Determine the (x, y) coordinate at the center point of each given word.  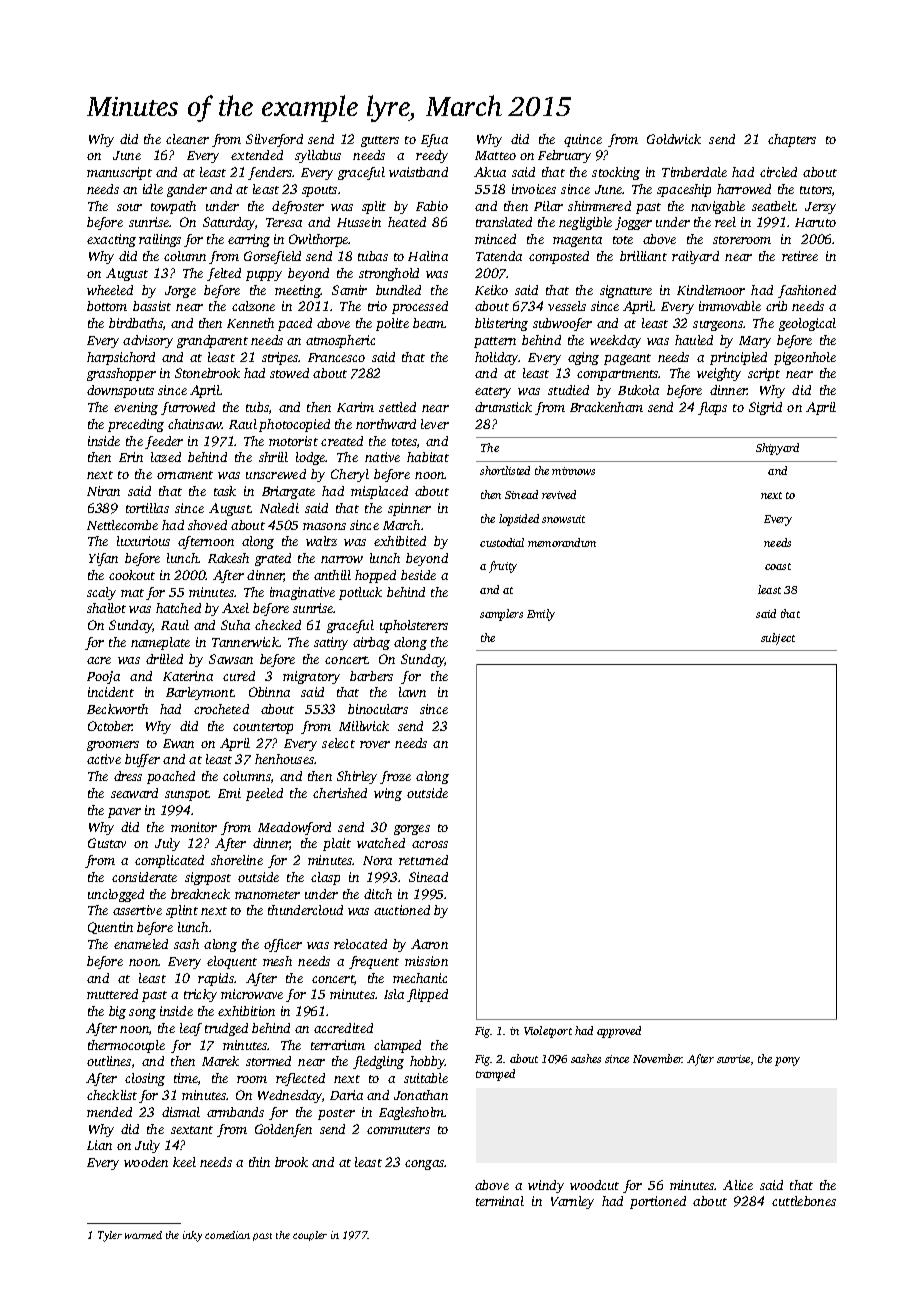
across (430, 844)
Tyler (110, 1236)
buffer (142, 760)
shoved (207, 525)
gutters (380, 141)
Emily (541, 615)
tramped (495, 1075)
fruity (503, 567)
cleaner (187, 139)
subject (778, 639)
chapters (792, 140)
